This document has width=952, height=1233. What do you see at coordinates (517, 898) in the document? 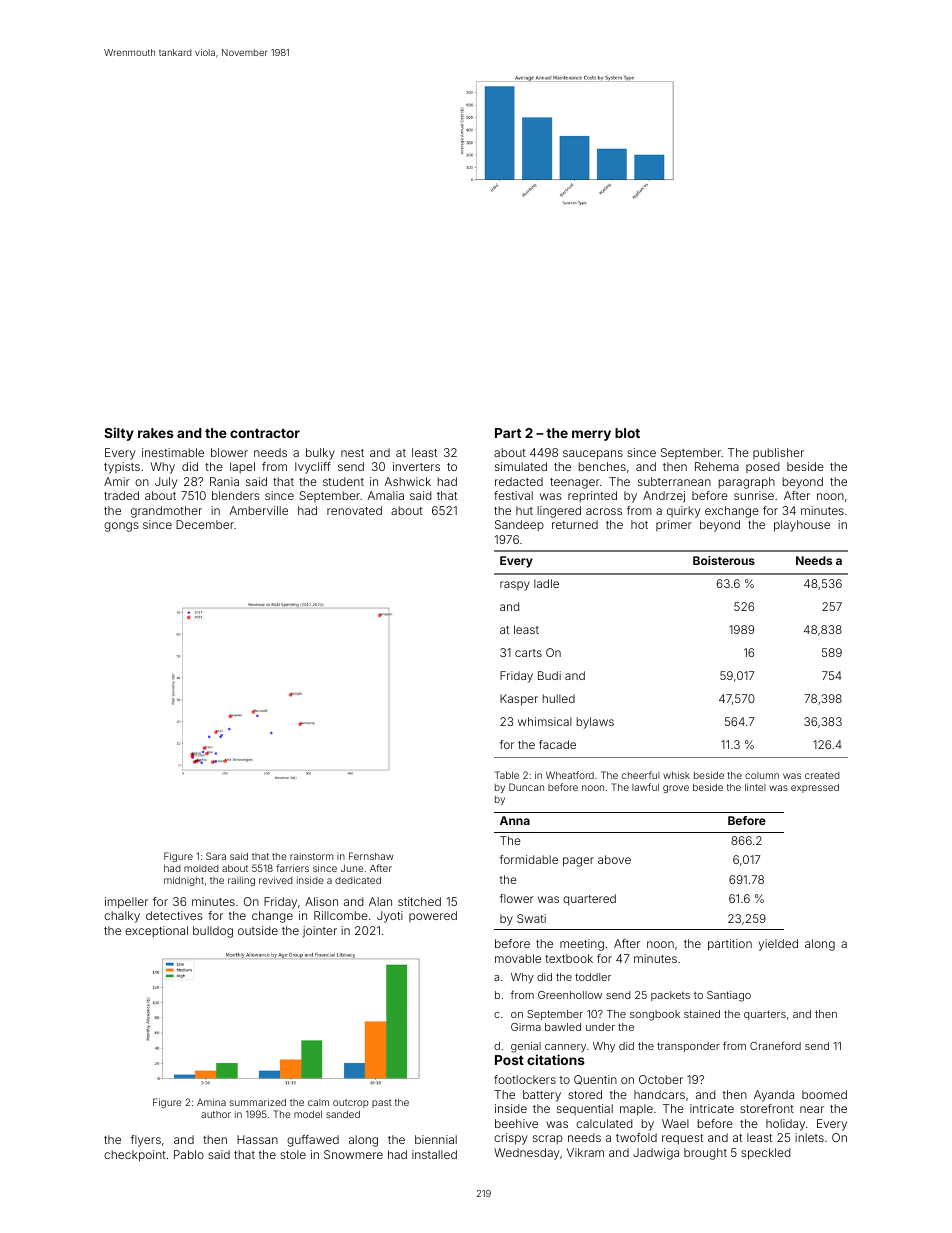
I see `flower` at bounding box center [517, 898].
